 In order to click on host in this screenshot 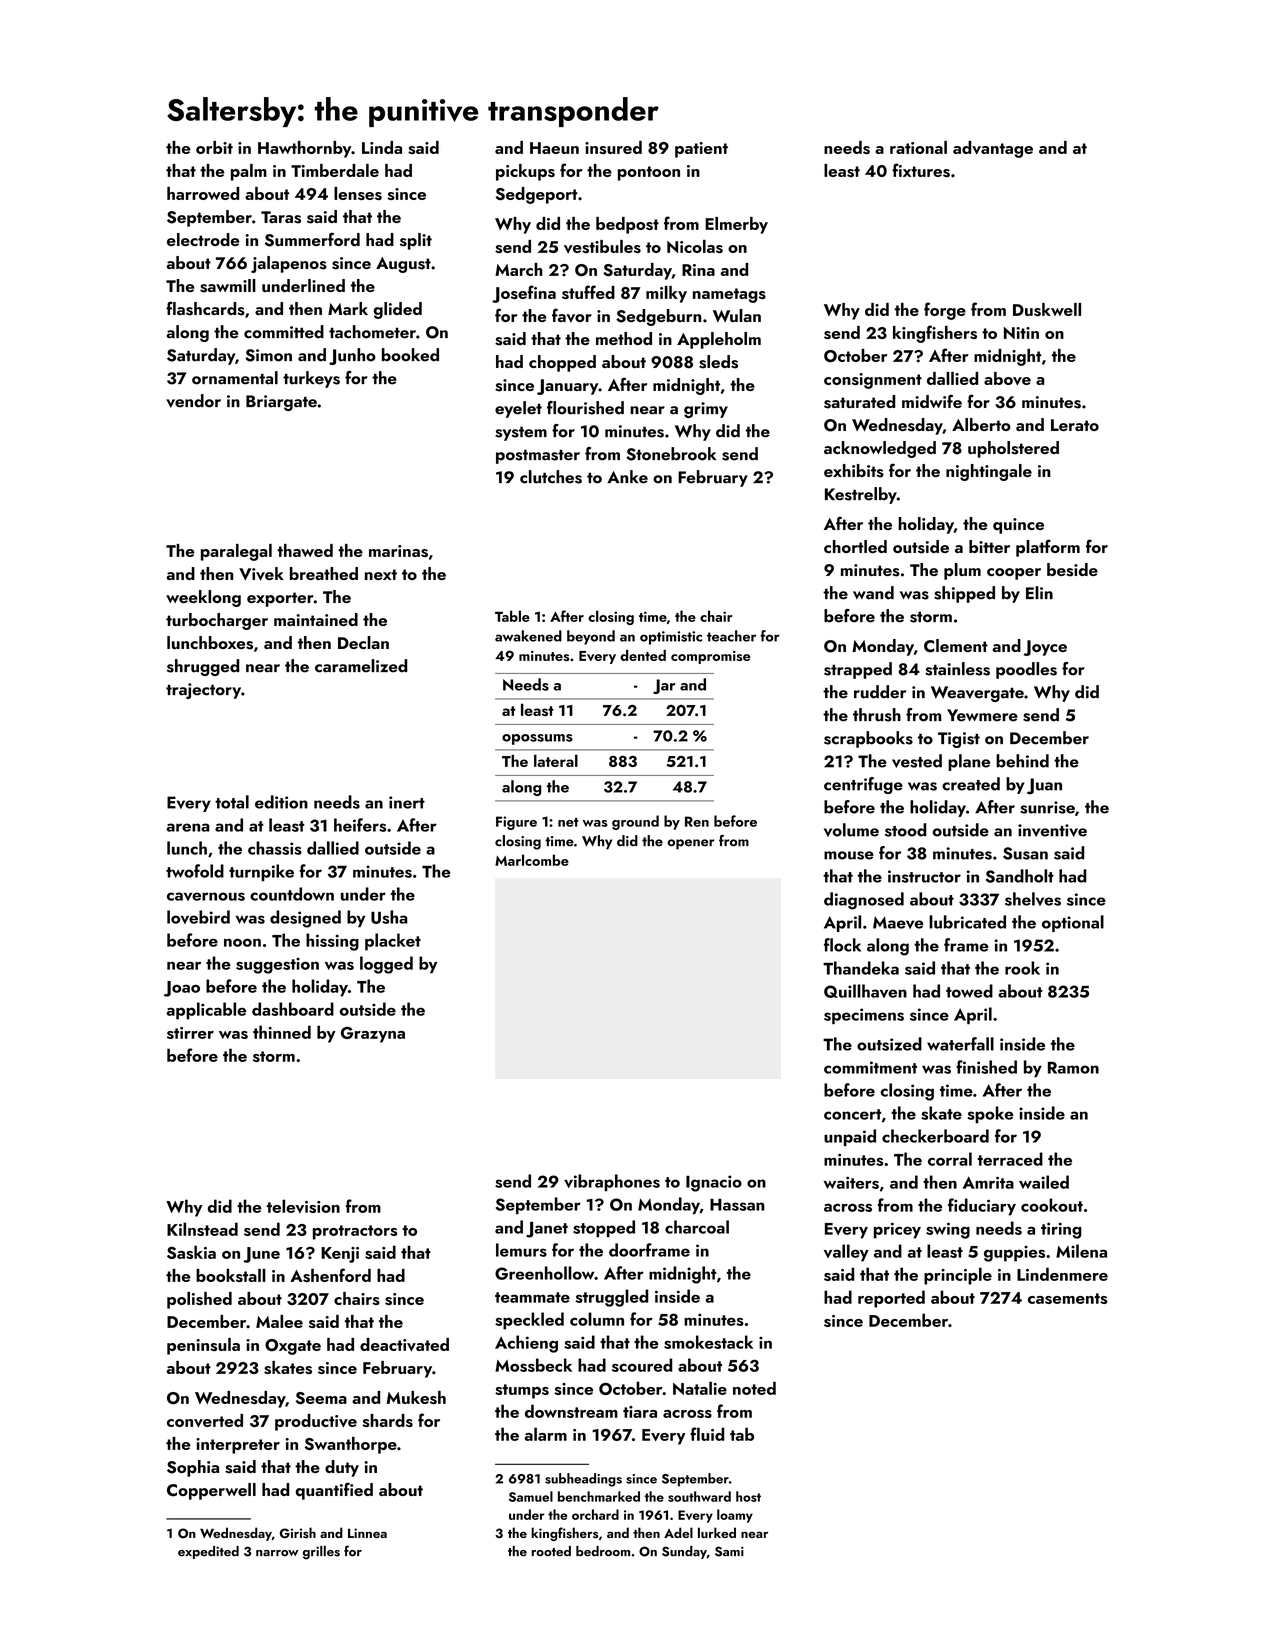, I will do `click(748, 1496)`.
